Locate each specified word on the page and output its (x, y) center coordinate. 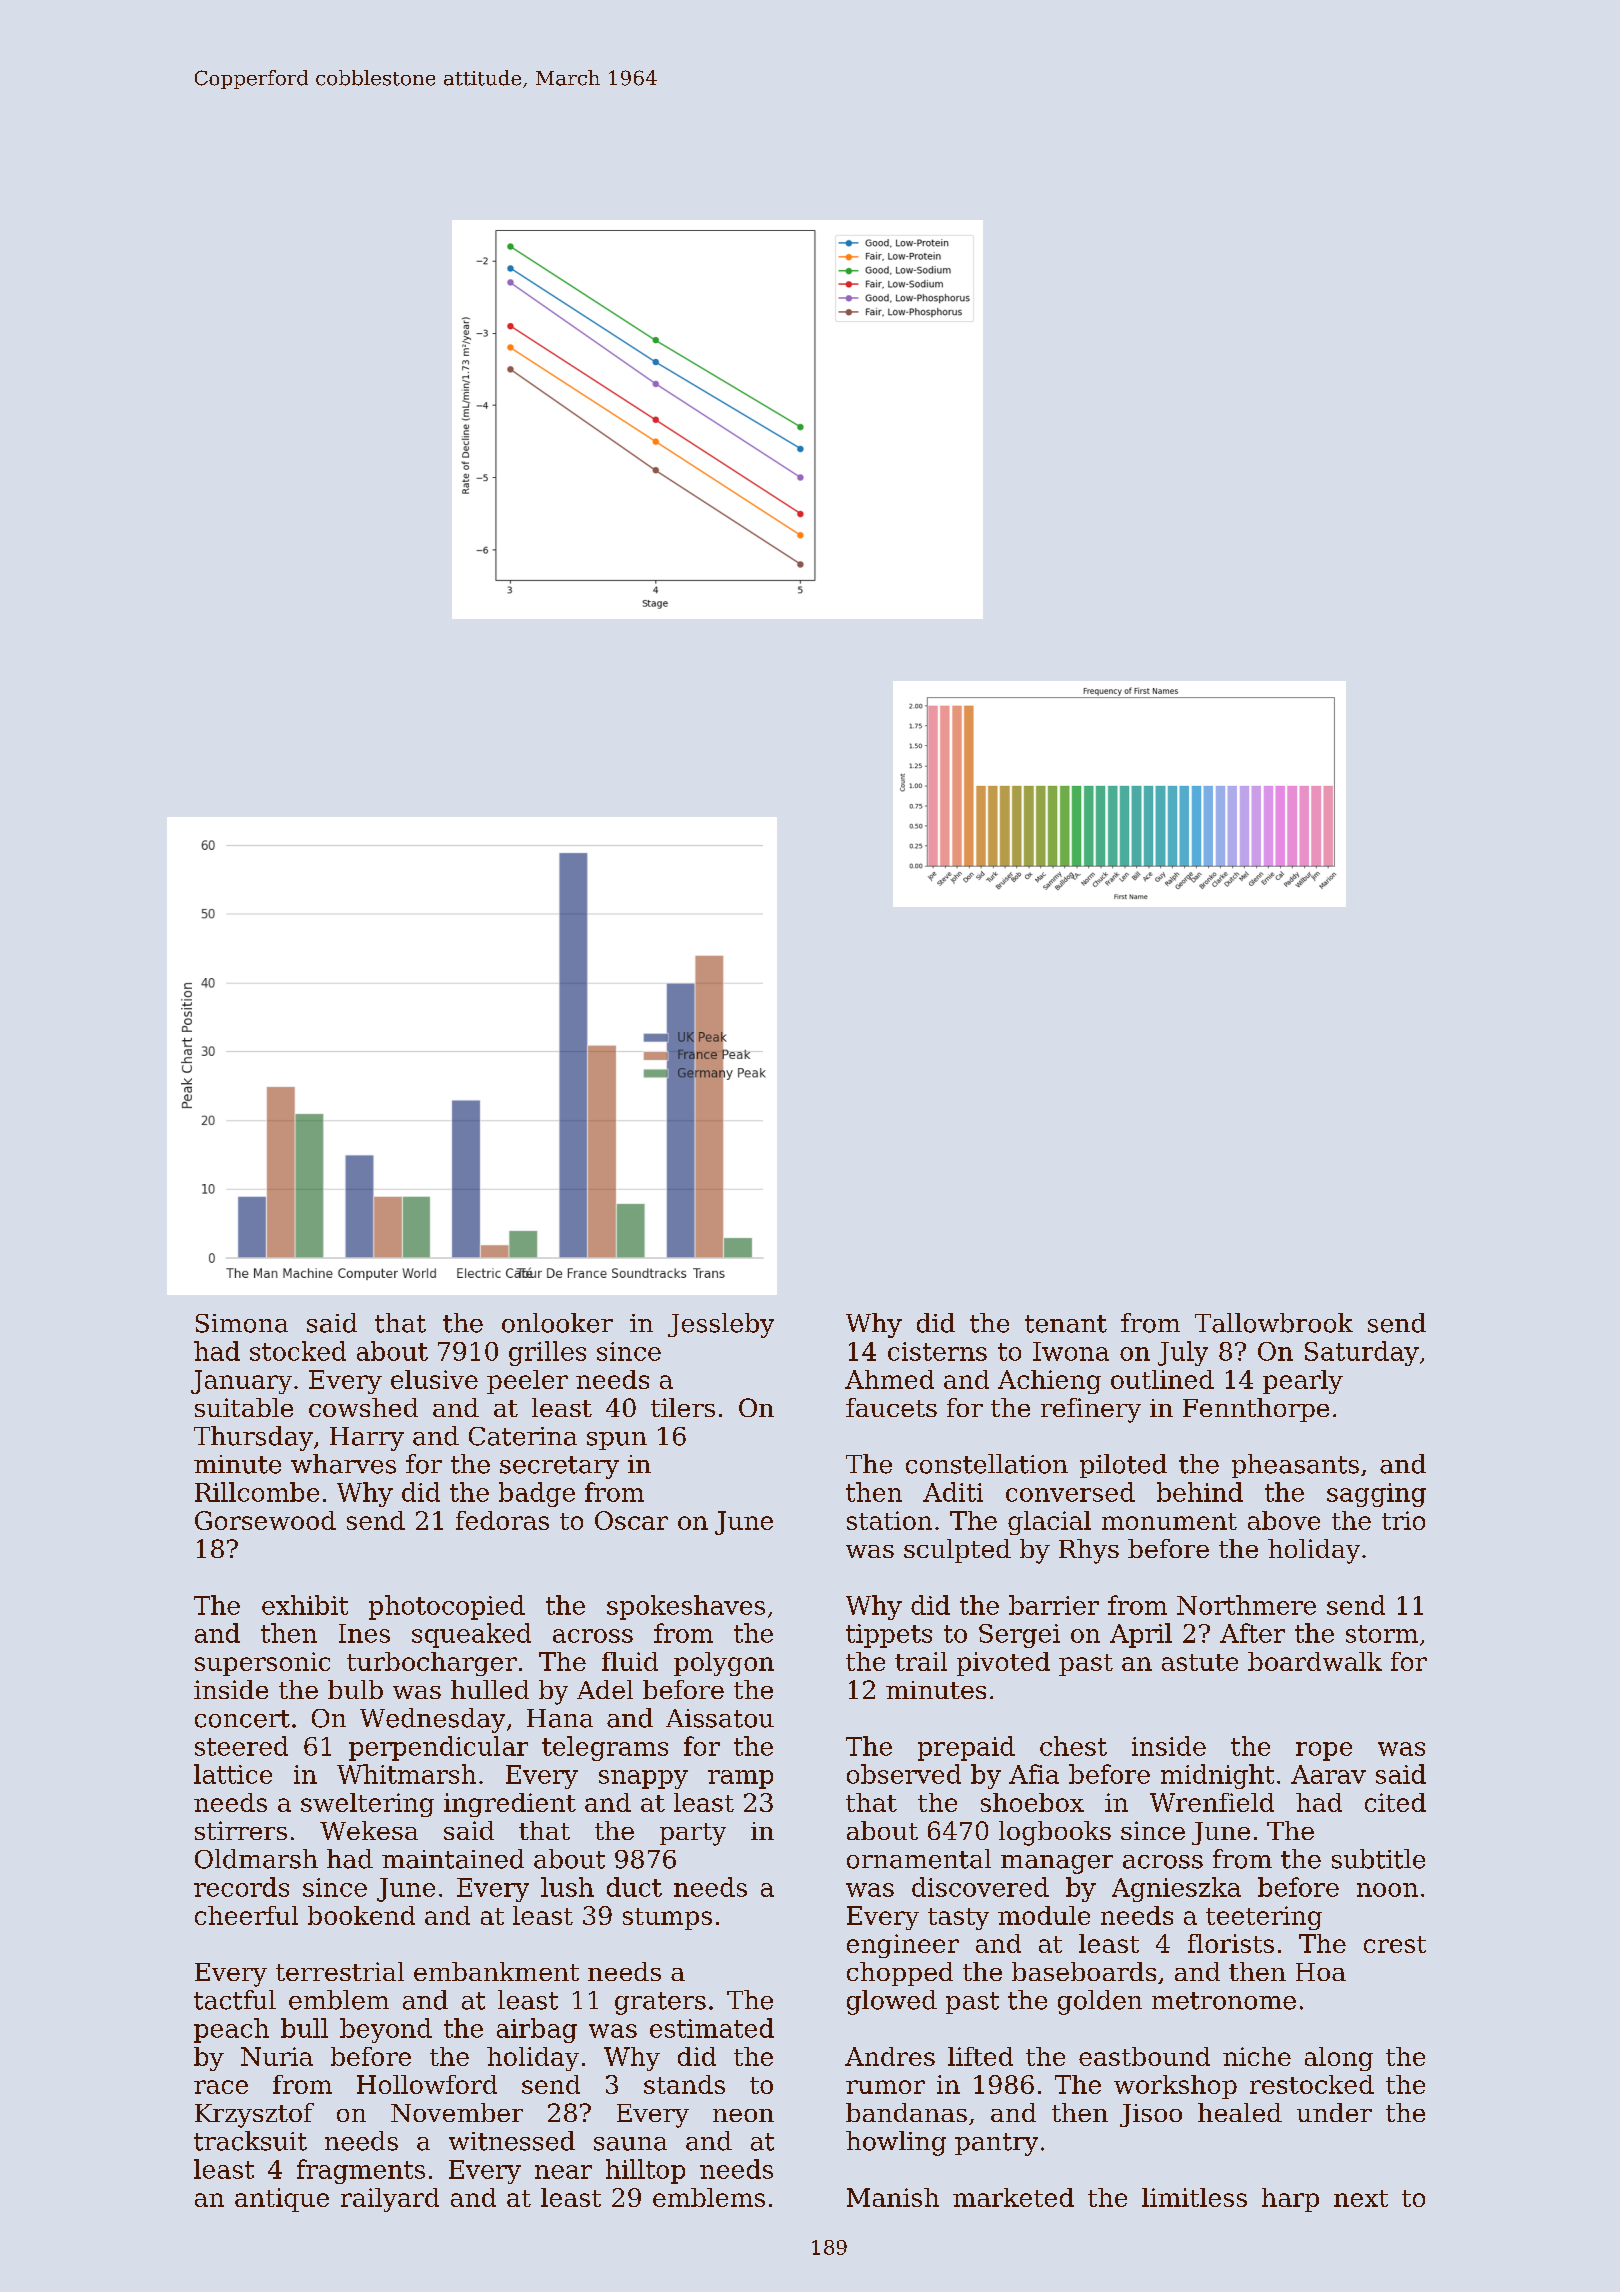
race (221, 2087)
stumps (667, 1919)
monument (1169, 1521)
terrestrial (340, 1971)
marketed (1013, 2197)
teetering (1264, 1918)
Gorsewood (265, 1520)
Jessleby (721, 1325)
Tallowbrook (1274, 1323)
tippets (889, 1636)
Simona (242, 1323)
